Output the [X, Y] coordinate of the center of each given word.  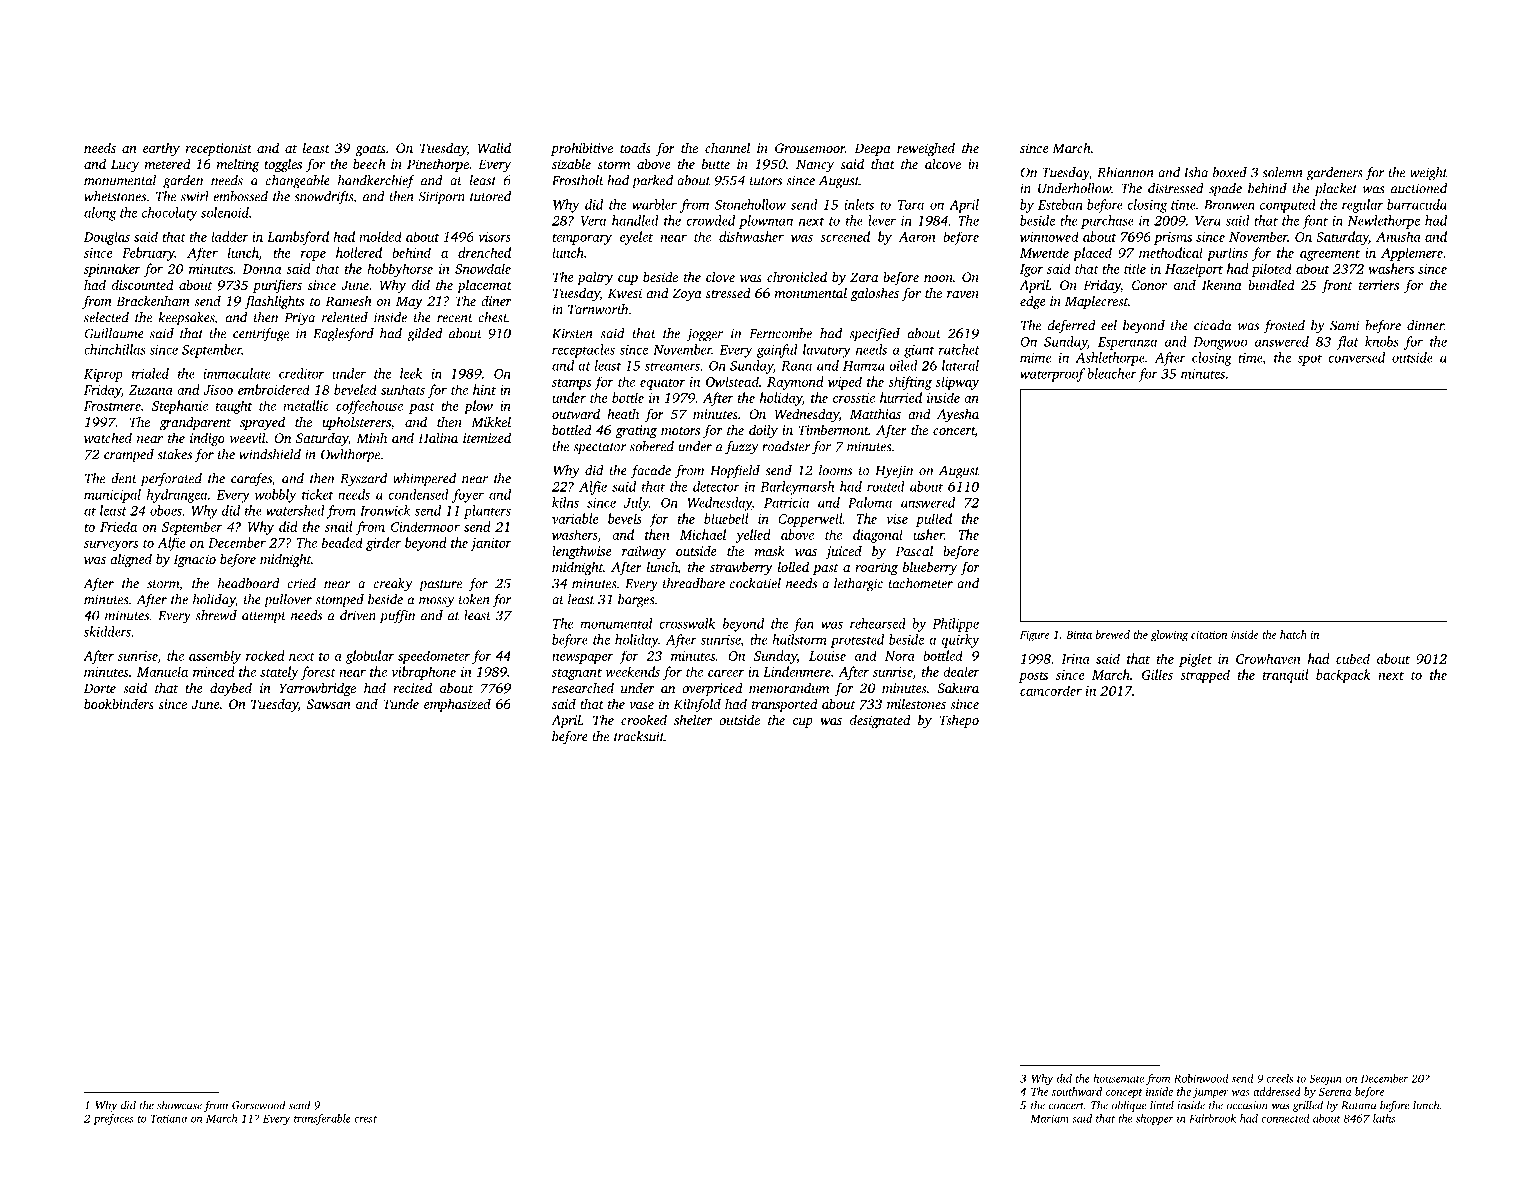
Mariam [1049, 1118]
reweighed [926, 149]
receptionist [219, 149]
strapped [1205, 676]
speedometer [434, 657]
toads [635, 148]
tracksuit [639, 736]
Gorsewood [259, 1105]
